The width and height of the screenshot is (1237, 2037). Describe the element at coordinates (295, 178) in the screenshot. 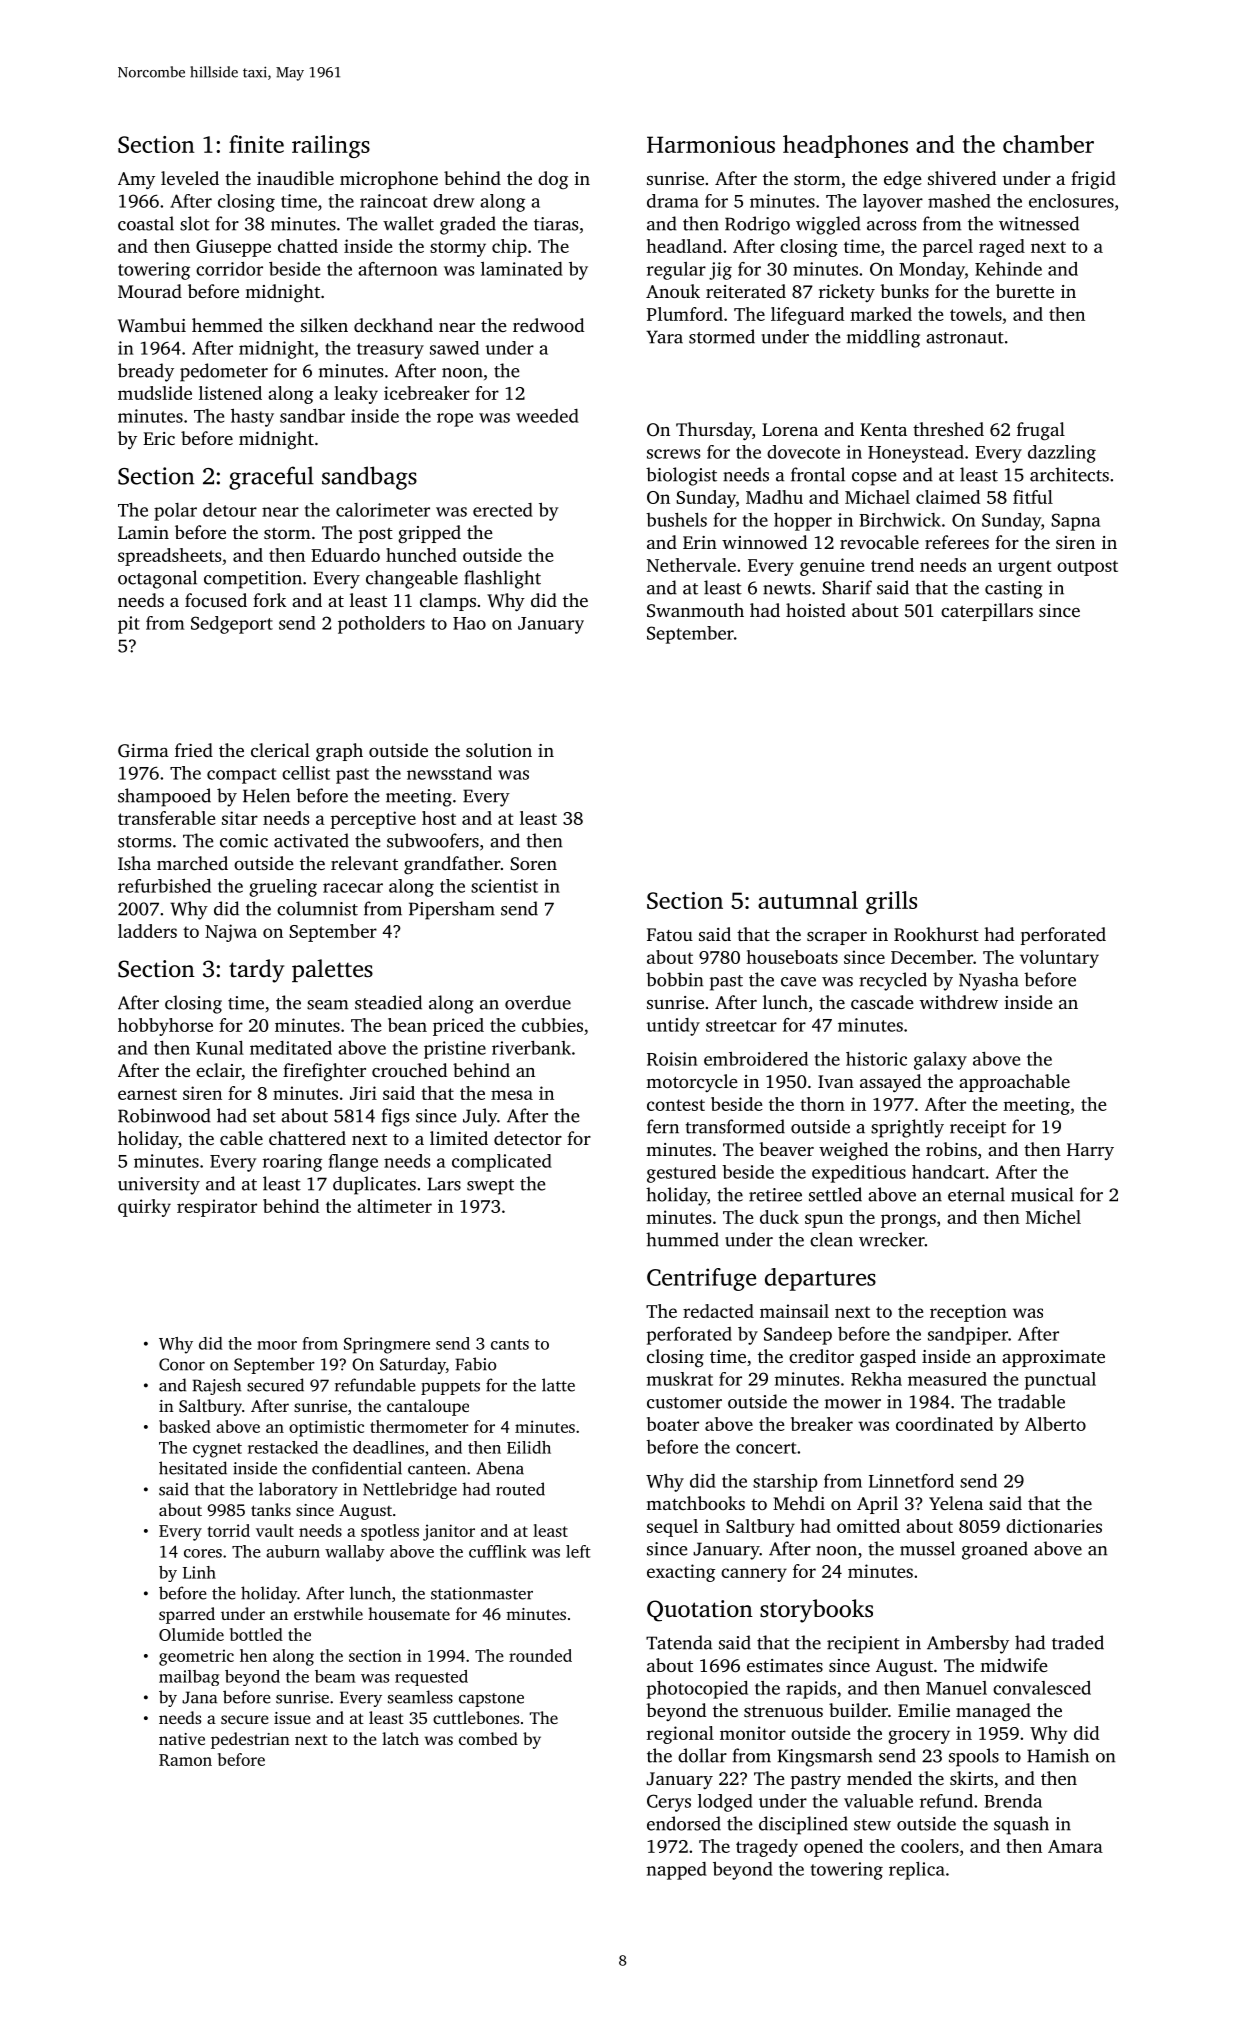

I see `inaudible` at that location.
